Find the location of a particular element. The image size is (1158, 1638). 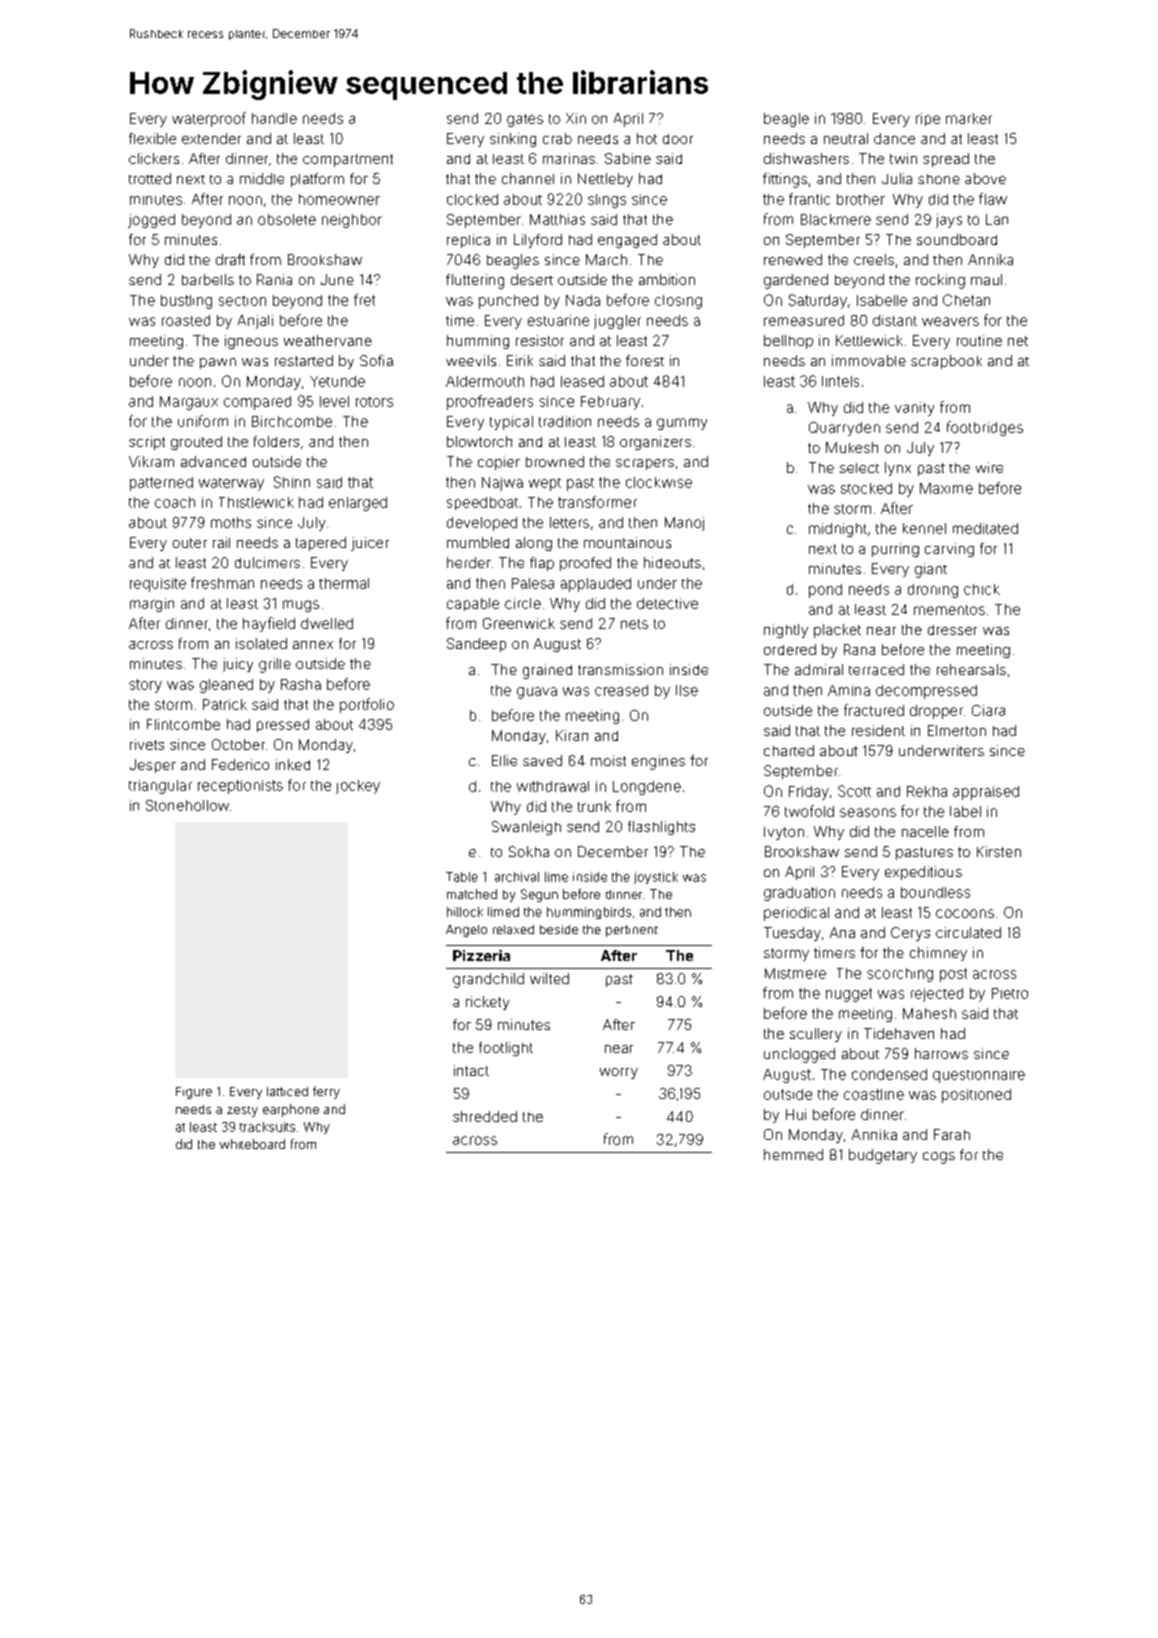

wire is located at coordinates (989, 467).
